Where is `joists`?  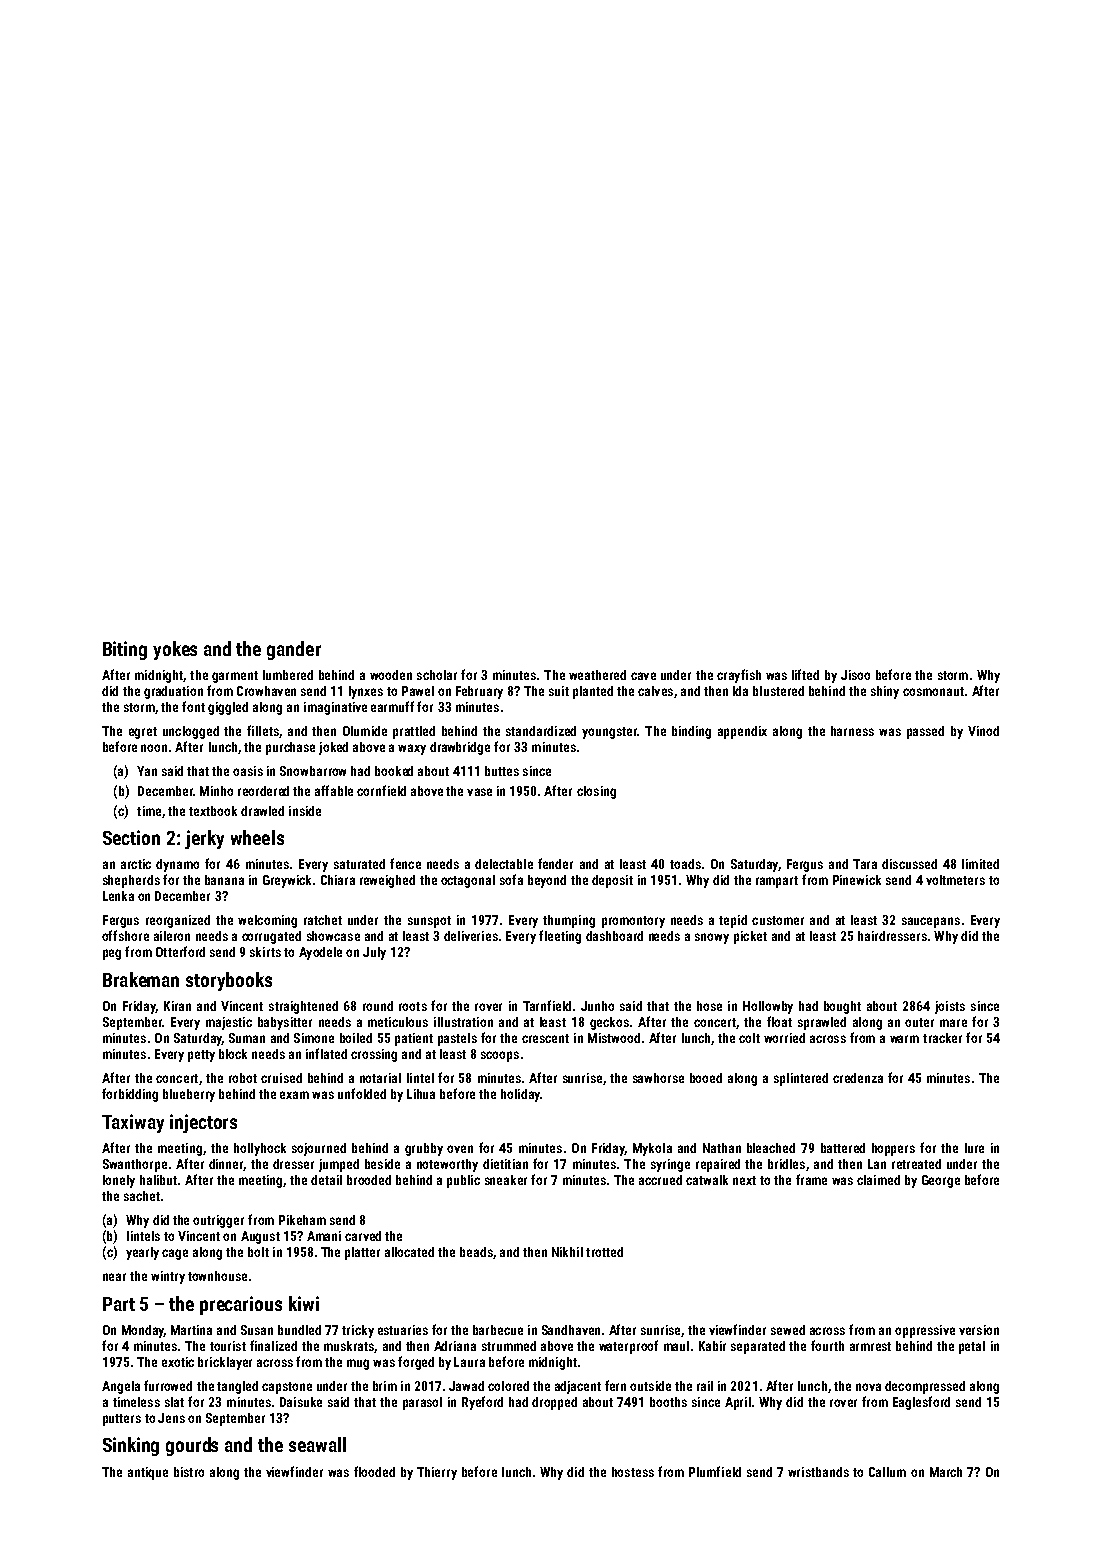
joists is located at coordinates (950, 1007).
